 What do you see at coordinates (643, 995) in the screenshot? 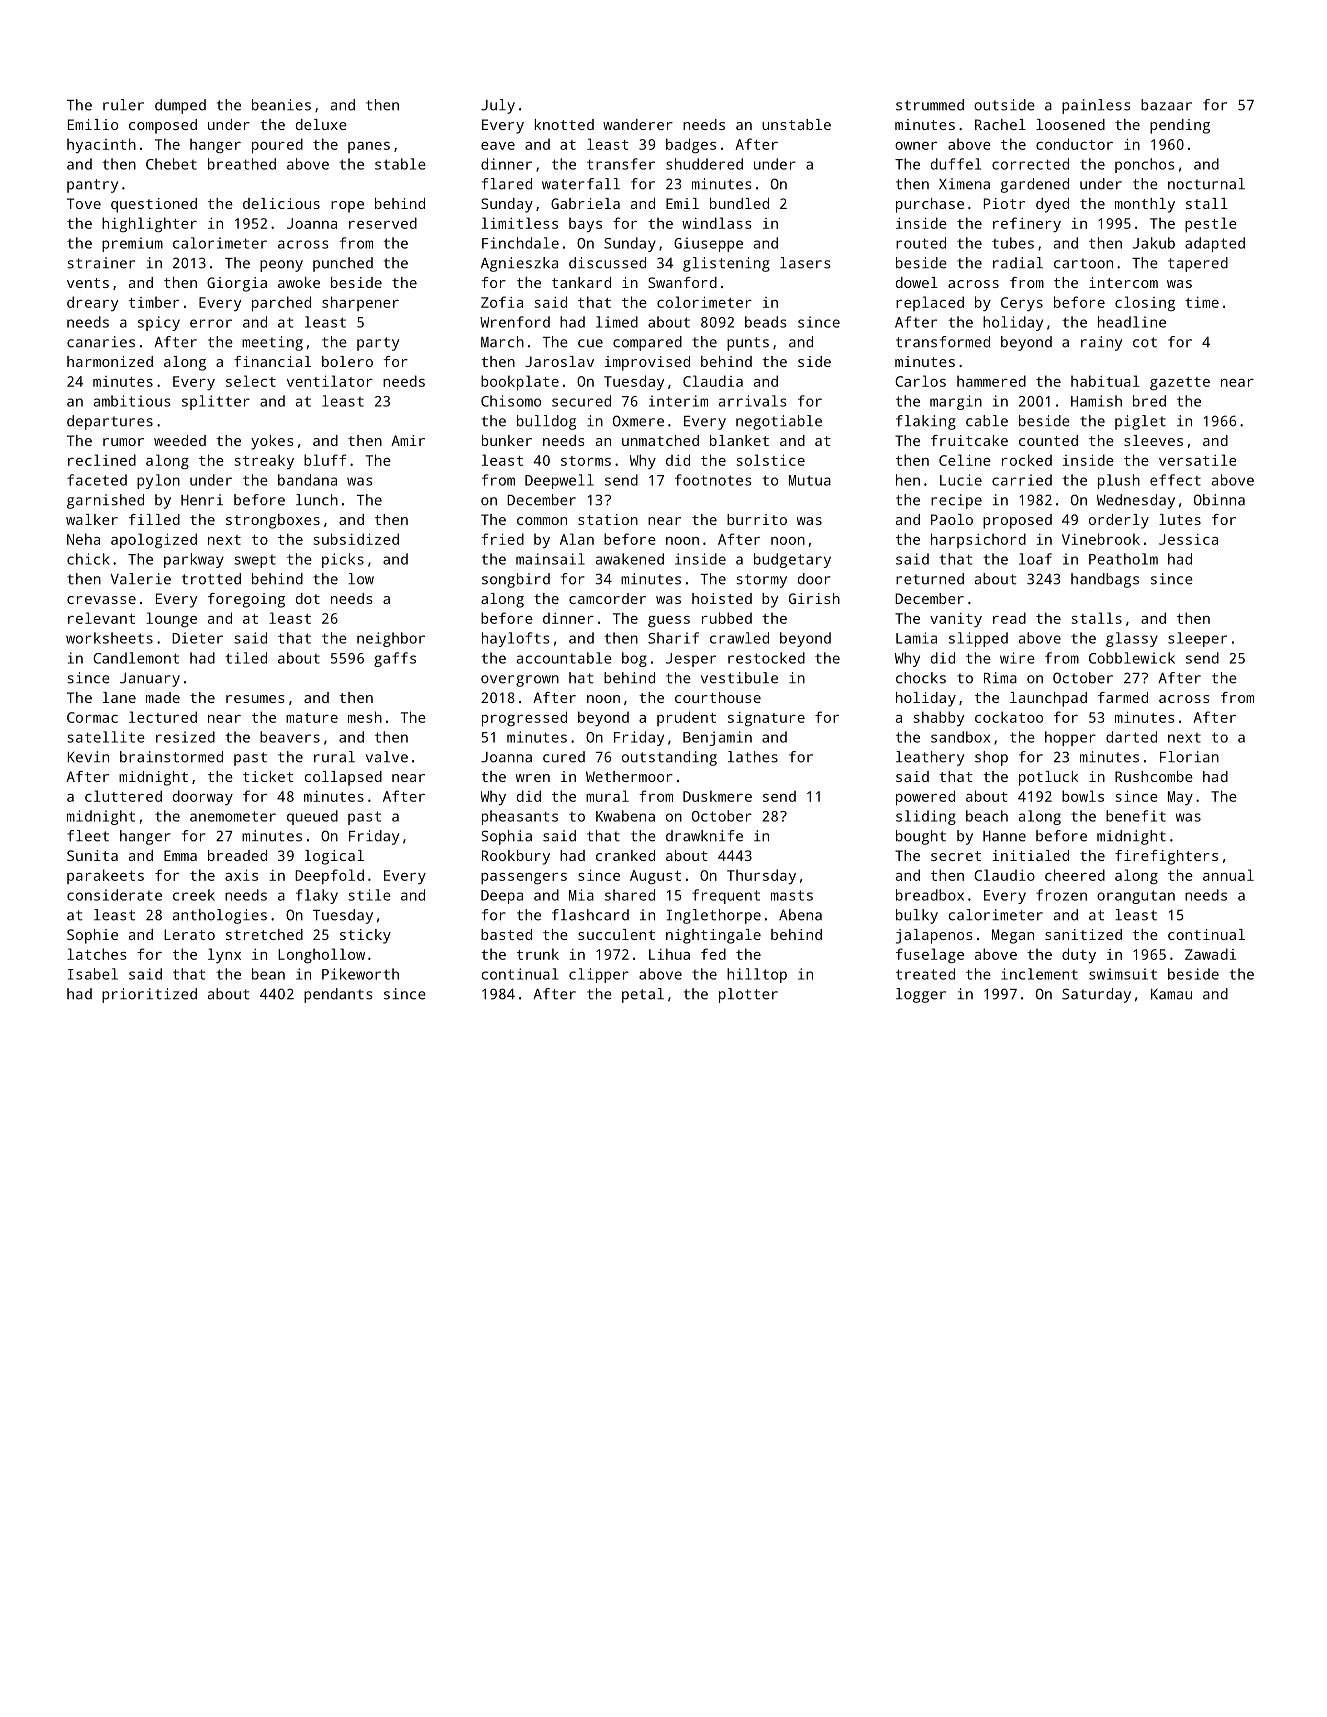
I see `petal` at bounding box center [643, 995].
